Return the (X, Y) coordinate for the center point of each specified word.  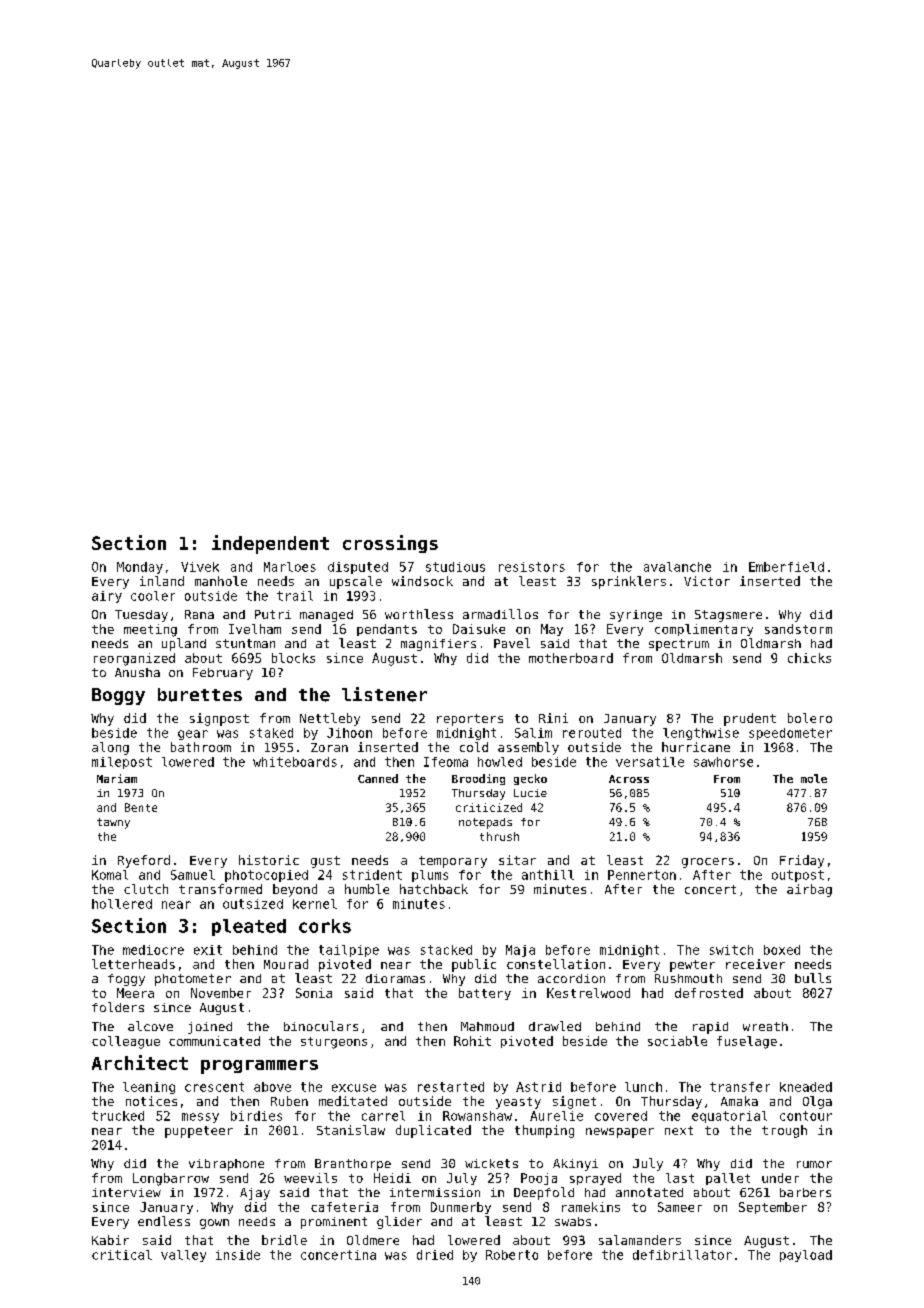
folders (118, 1007)
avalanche (677, 567)
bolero (810, 718)
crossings (390, 544)
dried (435, 1255)
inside (238, 1255)
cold (474, 747)
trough (784, 1131)
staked (271, 733)
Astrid (538, 1087)
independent (270, 544)
